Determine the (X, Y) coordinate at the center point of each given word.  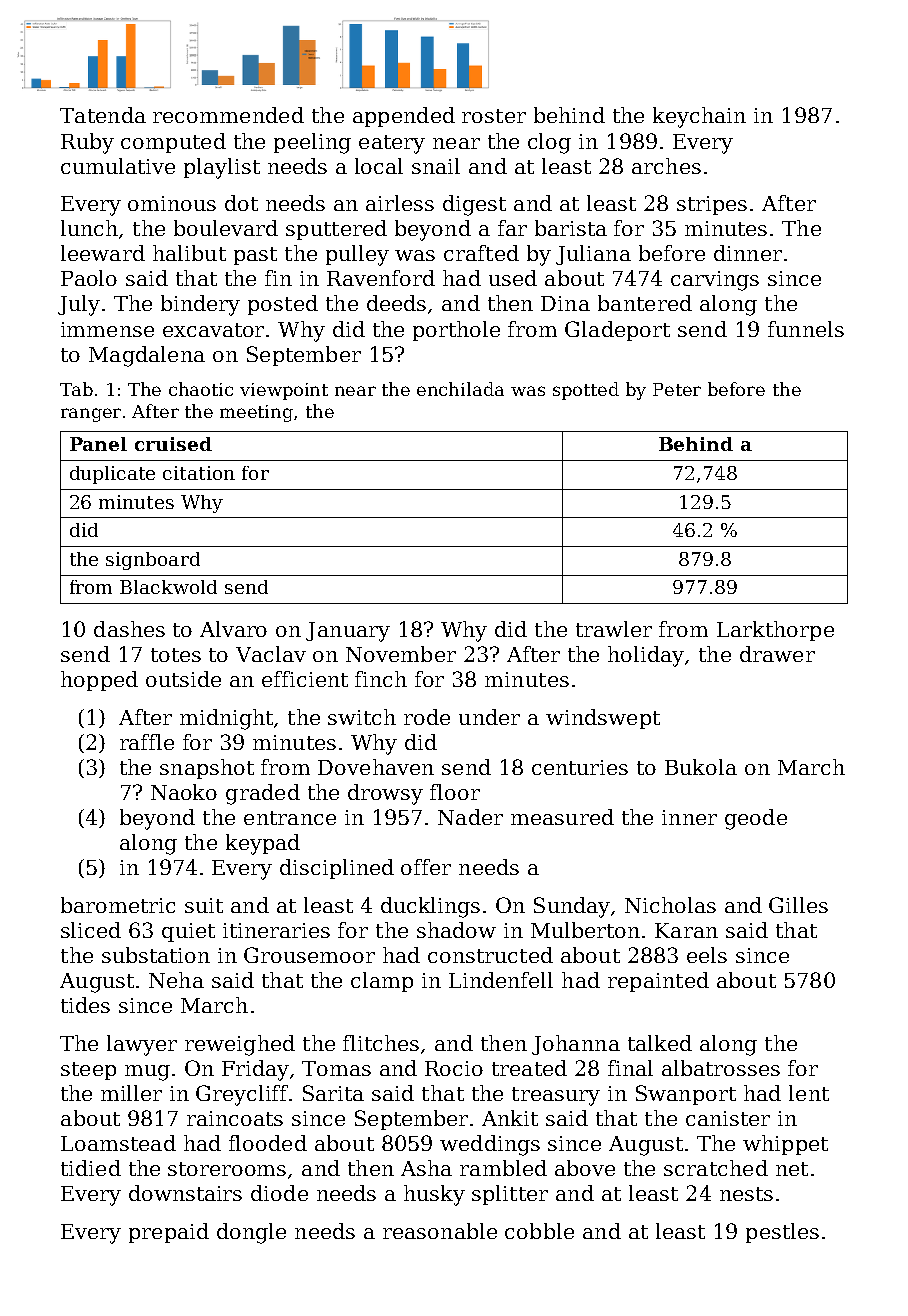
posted (283, 305)
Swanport (686, 1095)
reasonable (440, 1231)
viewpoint (284, 391)
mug (147, 1073)
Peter (677, 389)
